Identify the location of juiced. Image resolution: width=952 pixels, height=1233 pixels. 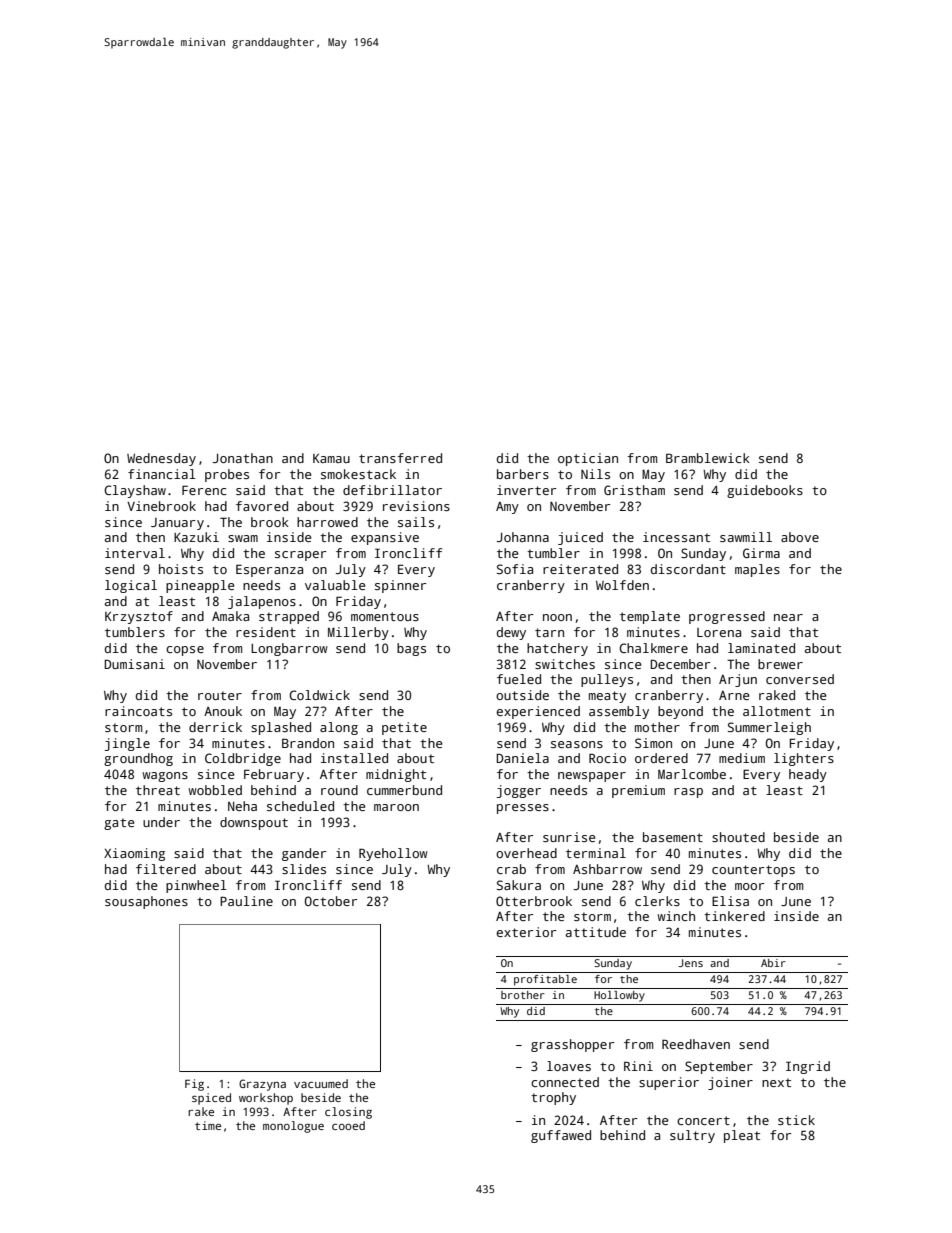
(580, 538).
